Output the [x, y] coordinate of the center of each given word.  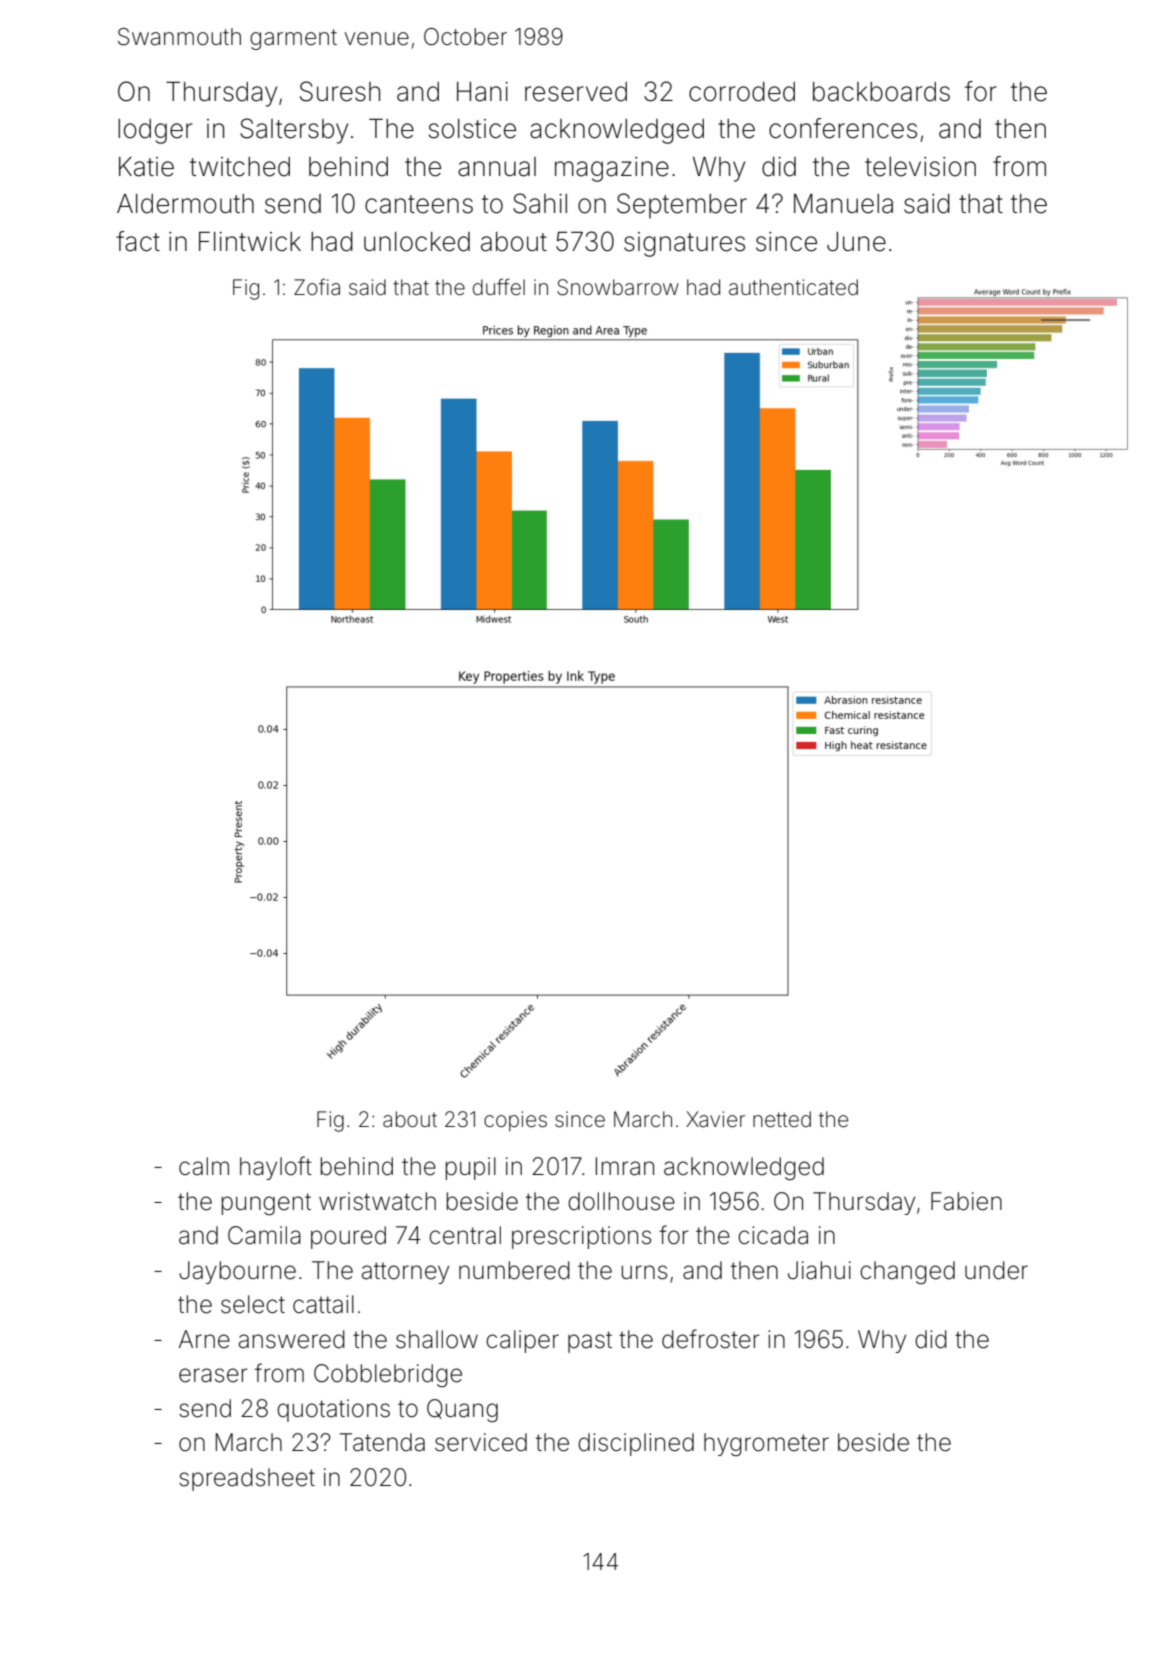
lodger [155, 131]
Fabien [966, 1201]
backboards [881, 92]
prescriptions [581, 1237]
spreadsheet [247, 1479]
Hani [482, 92]
